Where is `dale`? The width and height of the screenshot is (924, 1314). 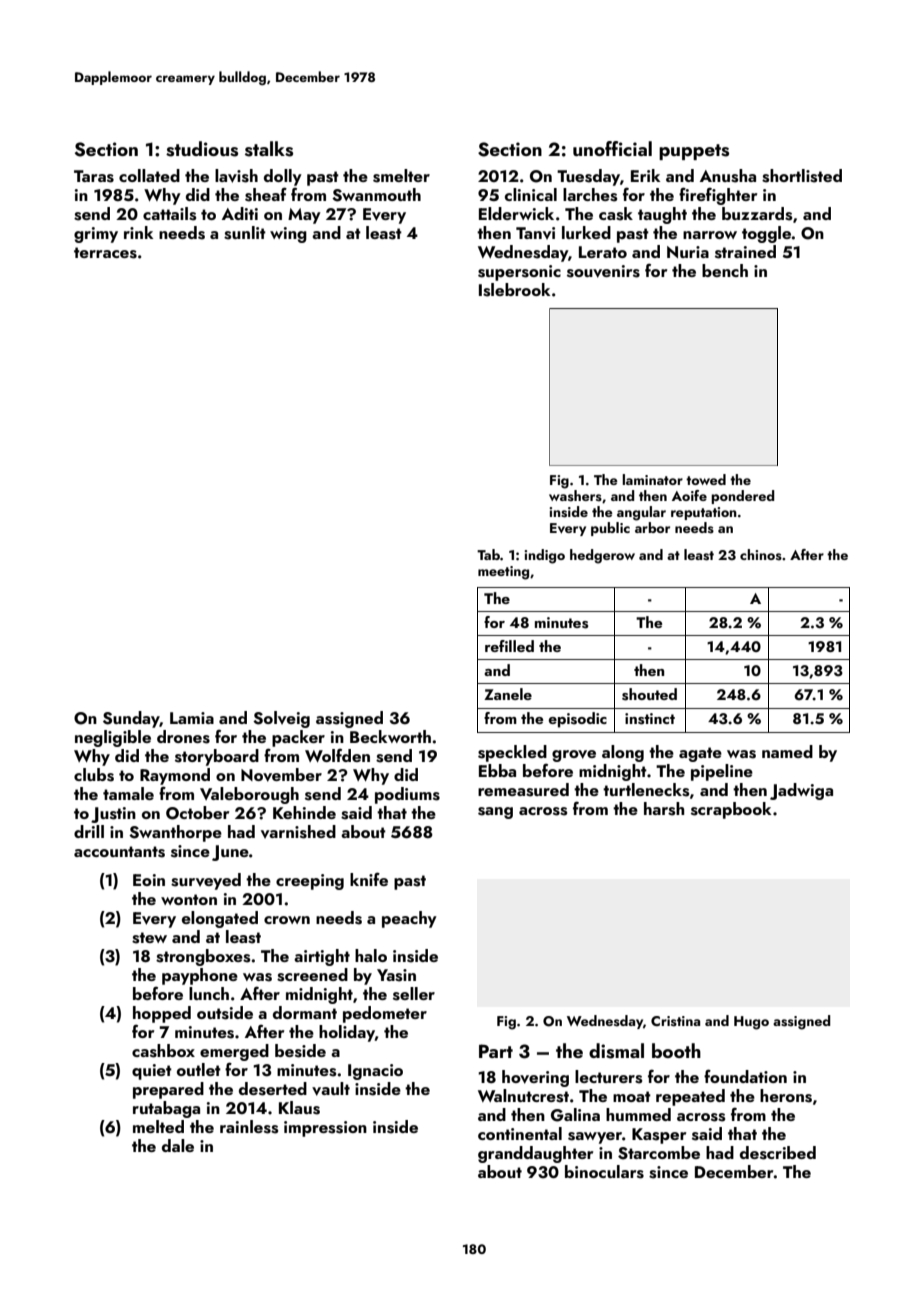
dale is located at coordinates (178, 1145).
